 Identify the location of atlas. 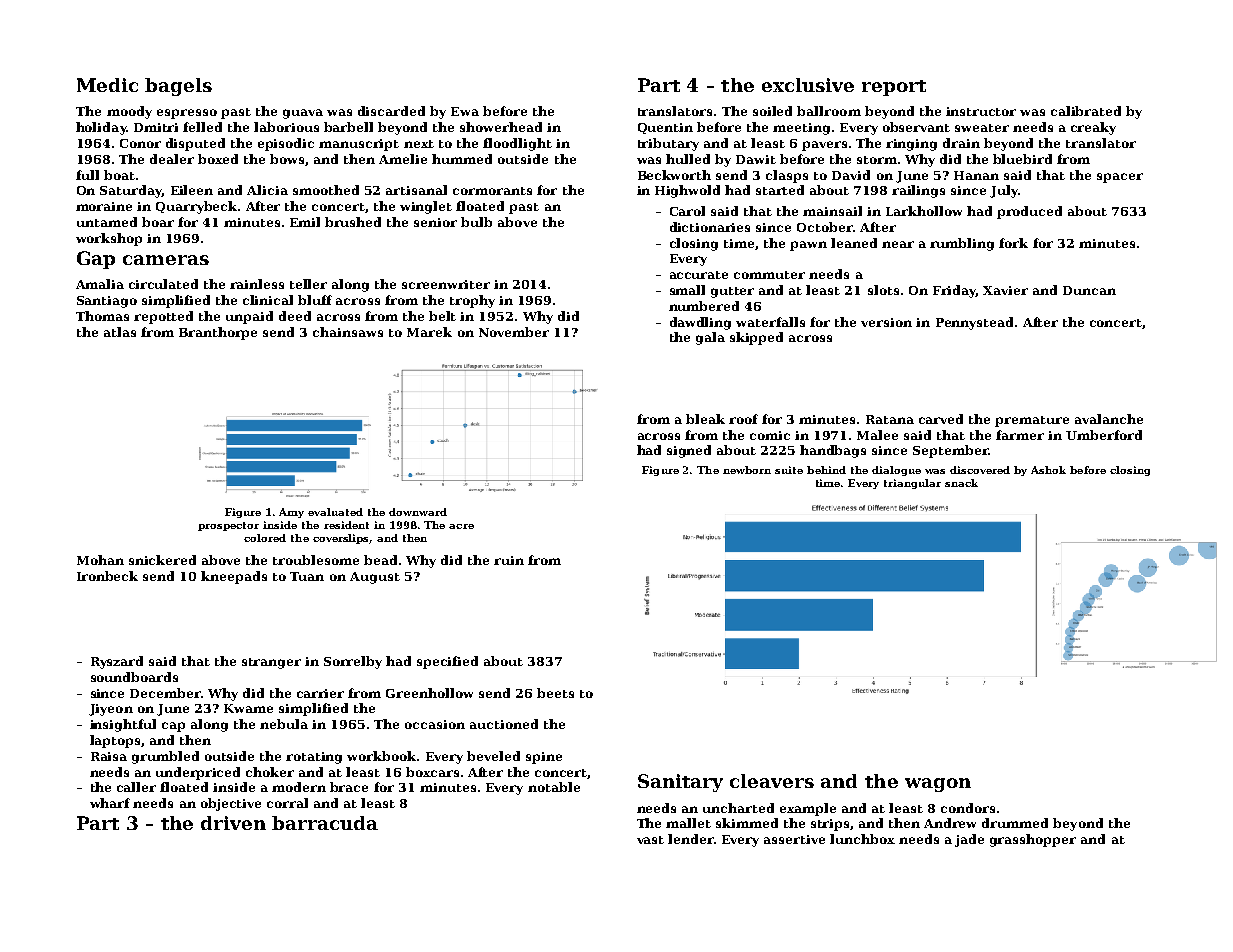
(120, 332).
